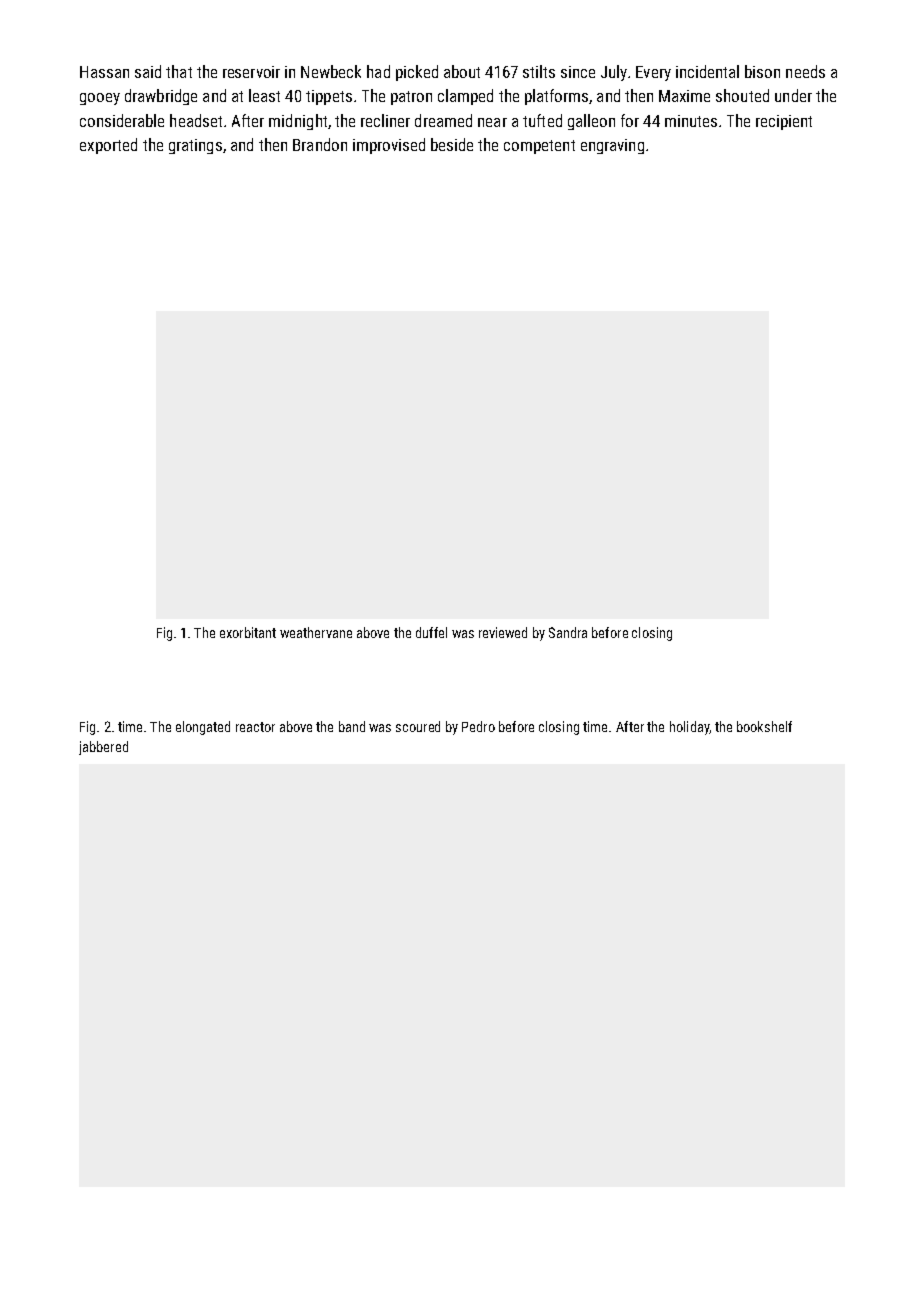 This image has height=1308, width=924. Describe the element at coordinates (320, 144) in the image. I see `Brandon` at that location.
